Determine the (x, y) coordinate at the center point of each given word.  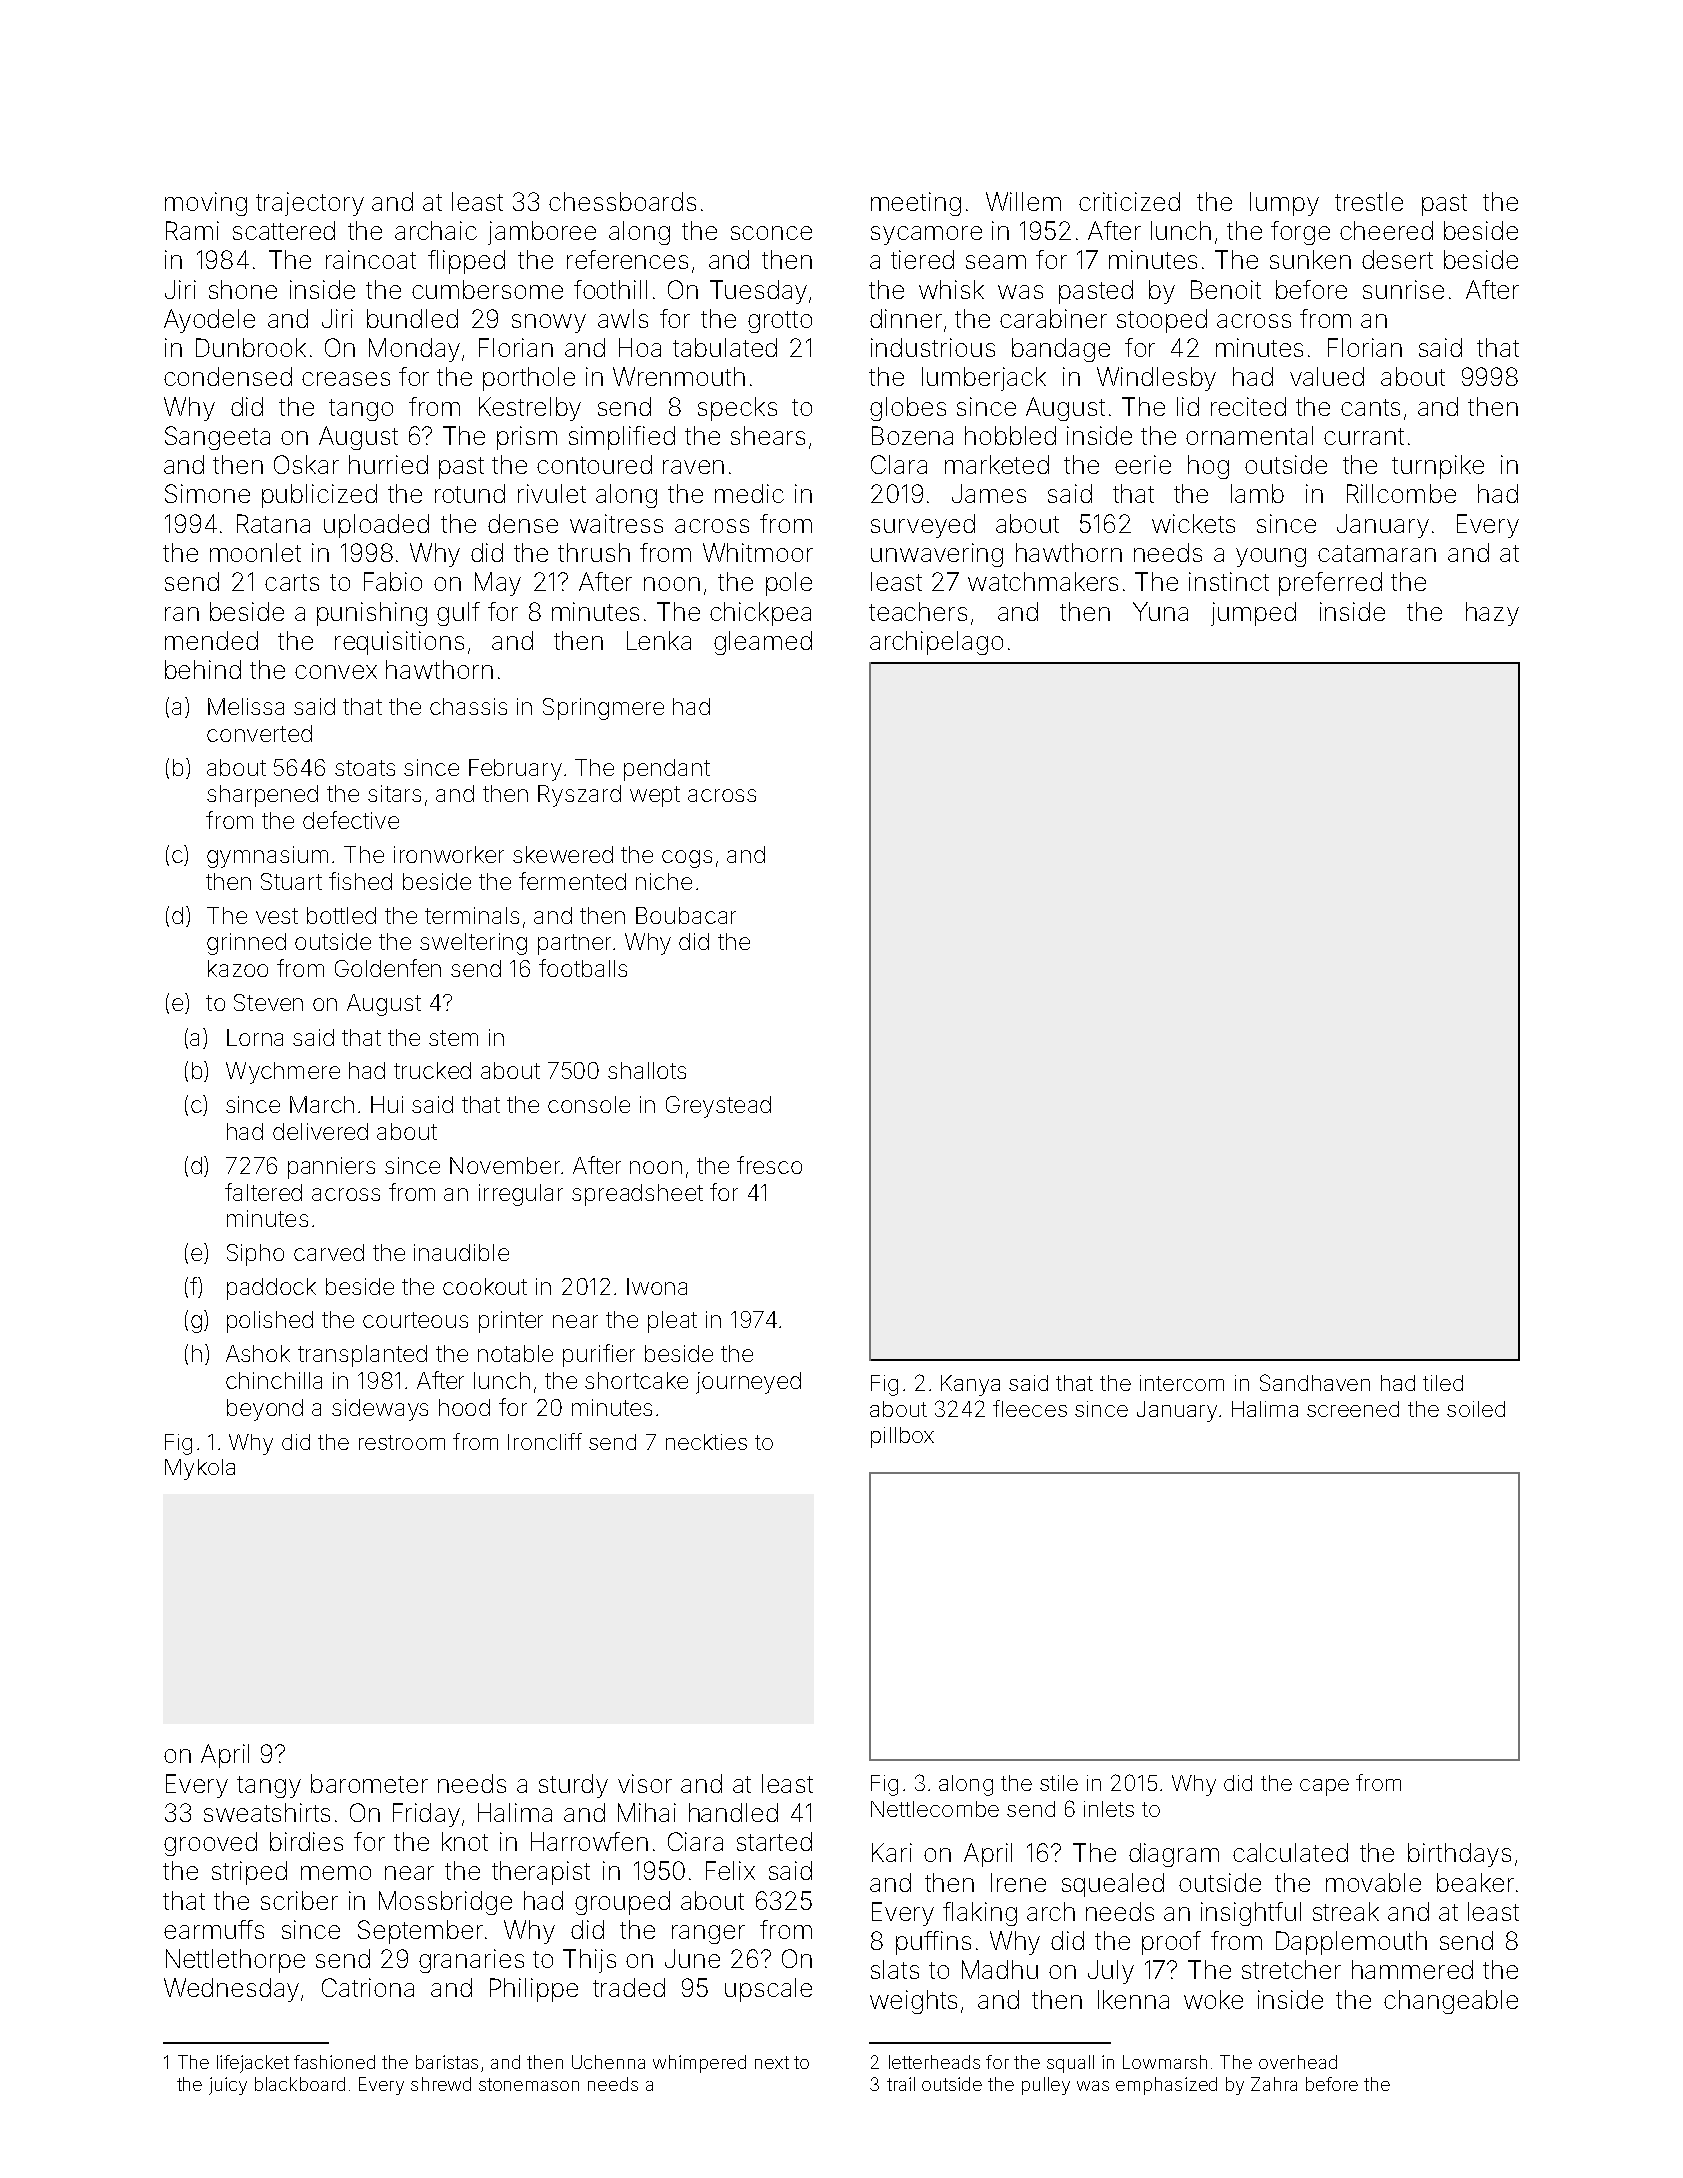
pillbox (902, 1437)
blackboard (300, 2084)
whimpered (699, 2064)
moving (206, 204)
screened (1353, 1409)
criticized (1129, 201)
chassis (468, 706)
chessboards (622, 201)
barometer (369, 1783)
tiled (1443, 1383)
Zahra (1274, 2084)
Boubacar (686, 915)
